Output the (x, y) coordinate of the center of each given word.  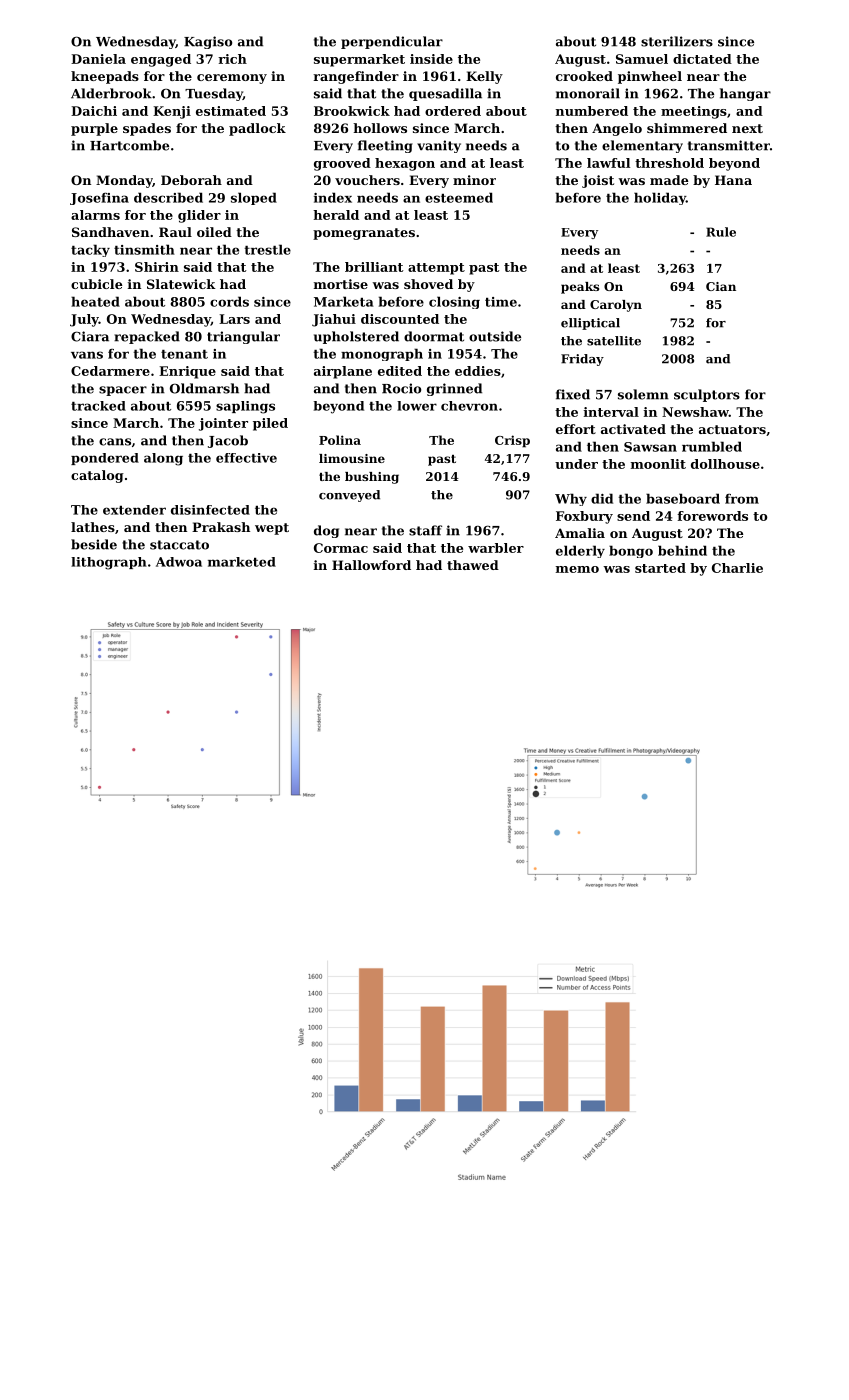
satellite (614, 341)
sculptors (707, 395)
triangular (243, 337)
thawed (473, 565)
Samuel (642, 59)
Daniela (98, 59)
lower (417, 406)
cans (115, 442)
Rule (721, 232)
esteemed (459, 197)
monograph (382, 354)
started (660, 568)
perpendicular (392, 42)
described (168, 197)
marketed (242, 562)
